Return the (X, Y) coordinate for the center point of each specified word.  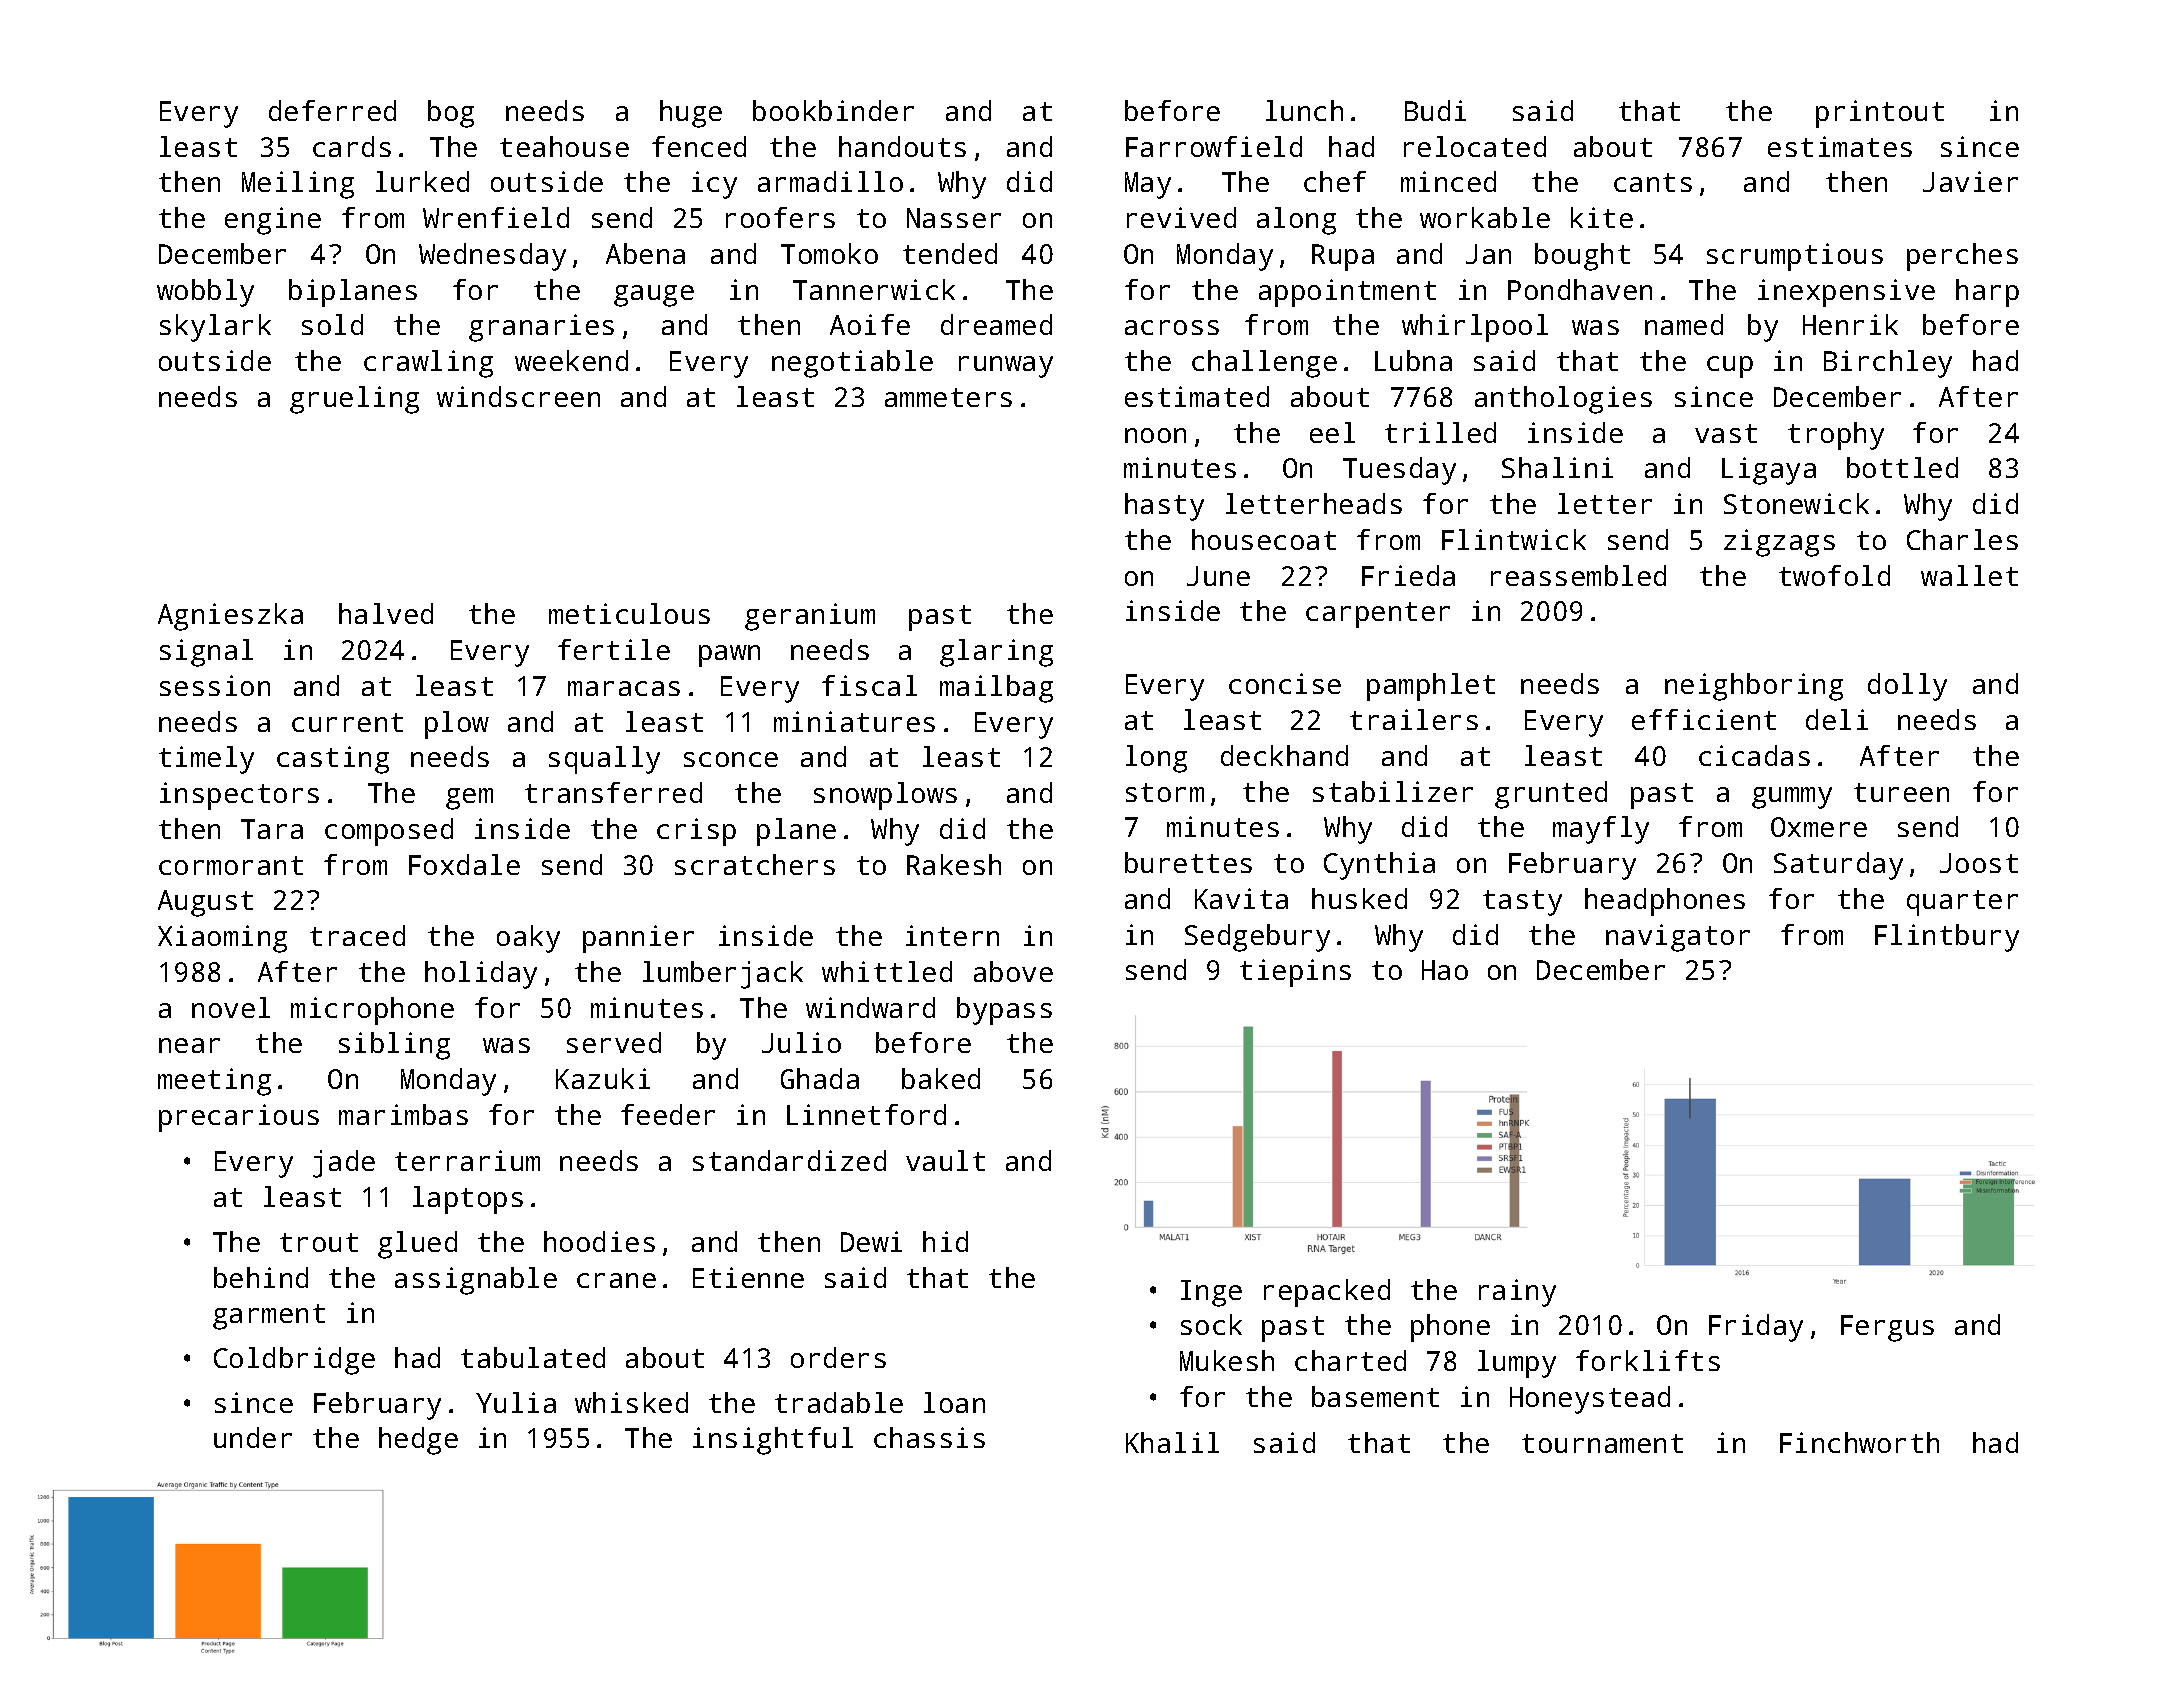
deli (1837, 719)
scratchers (755, 864)
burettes (1188, 862)
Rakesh (954, 864)
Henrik (1850, 324)
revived (1181, 217)
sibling (394, 1046)
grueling (354, 400)
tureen (1901, 792)
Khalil (1172, 1442)
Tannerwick (874, 289)
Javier (1970, 181)
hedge (418, 1441)
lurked (422, 181)
